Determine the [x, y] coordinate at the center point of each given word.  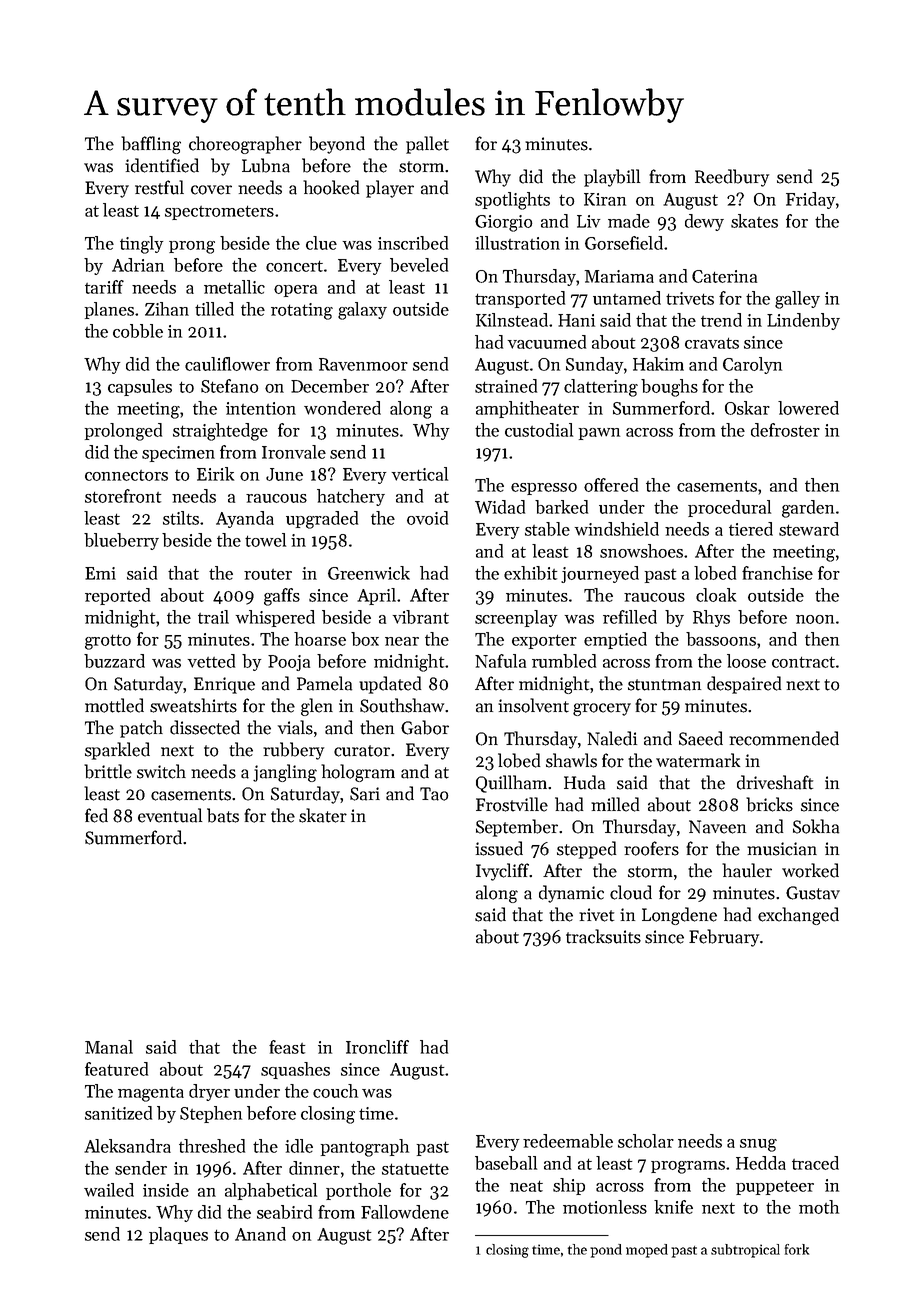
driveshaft [775, 782]
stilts [181, 518]
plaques [178, 1235]
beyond [337, 145]
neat [526, 1186]
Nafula [500, 661]
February [724, 938]
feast [287, 1047]
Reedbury [732, 178]
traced [815, 1163]
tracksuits [603, 936]
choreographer [245, 145]
